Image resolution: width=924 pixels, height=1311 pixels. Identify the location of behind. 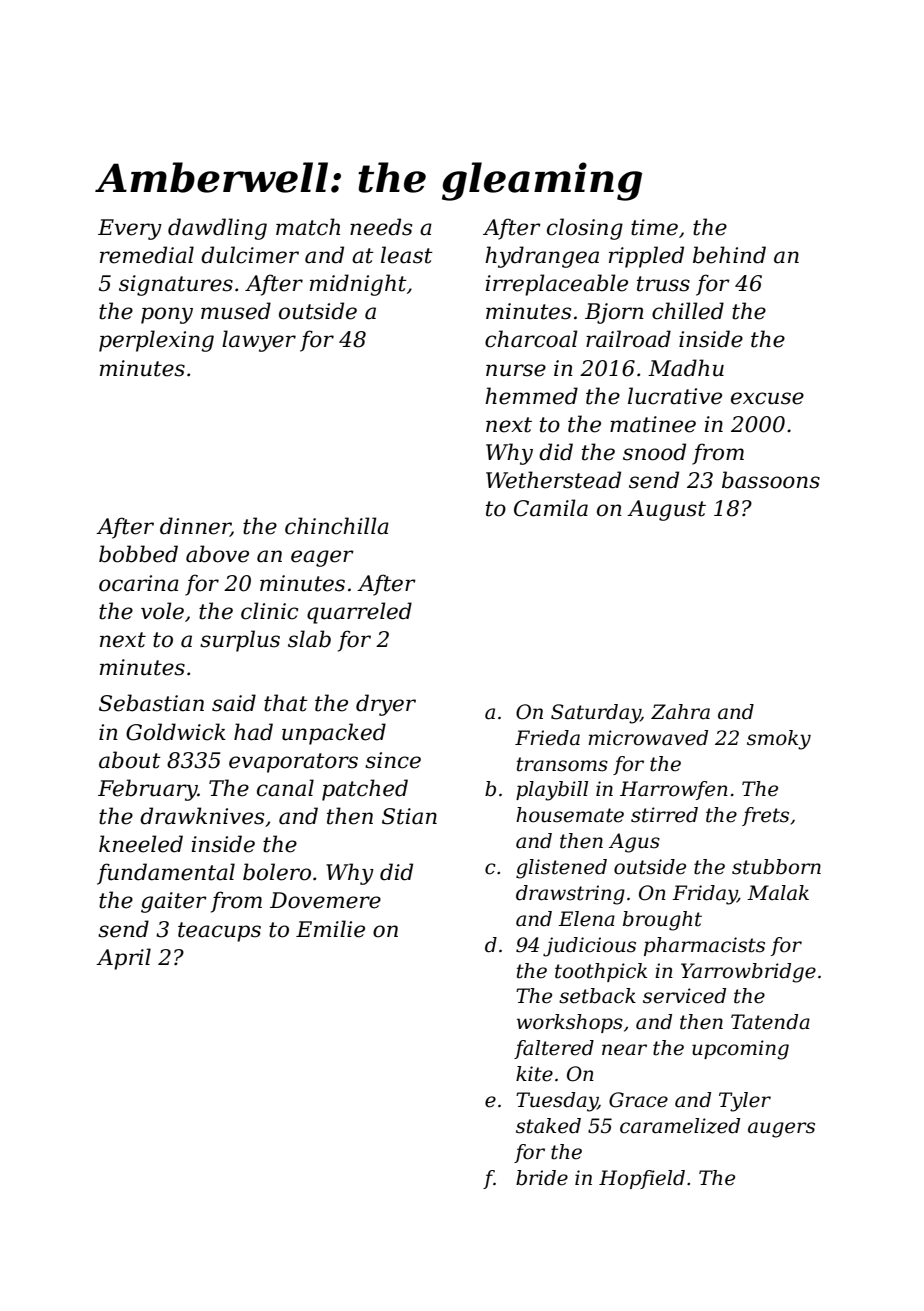
(729, 255).
